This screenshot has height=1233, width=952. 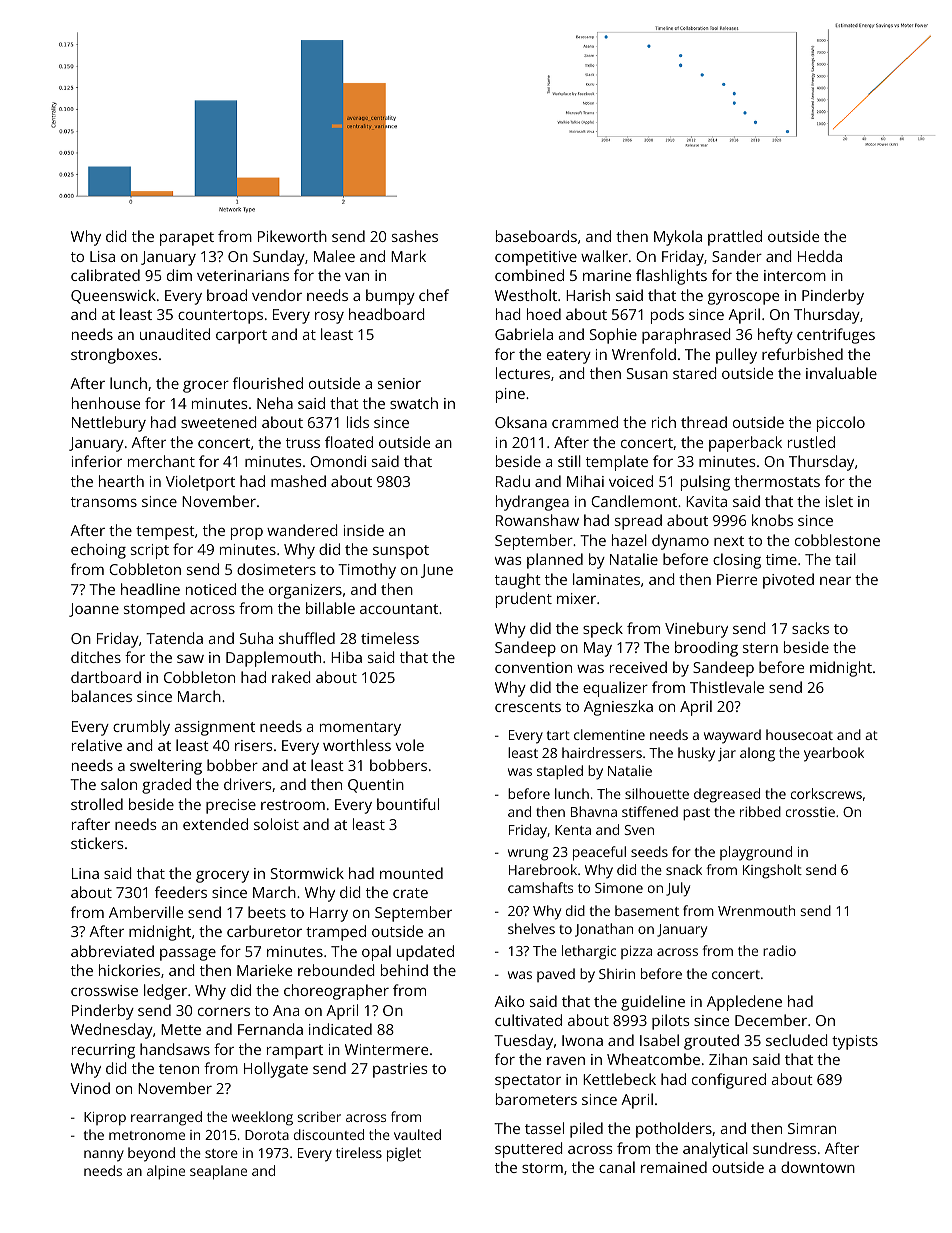 I want to click on grouted, so click(x=711, y=1042).
